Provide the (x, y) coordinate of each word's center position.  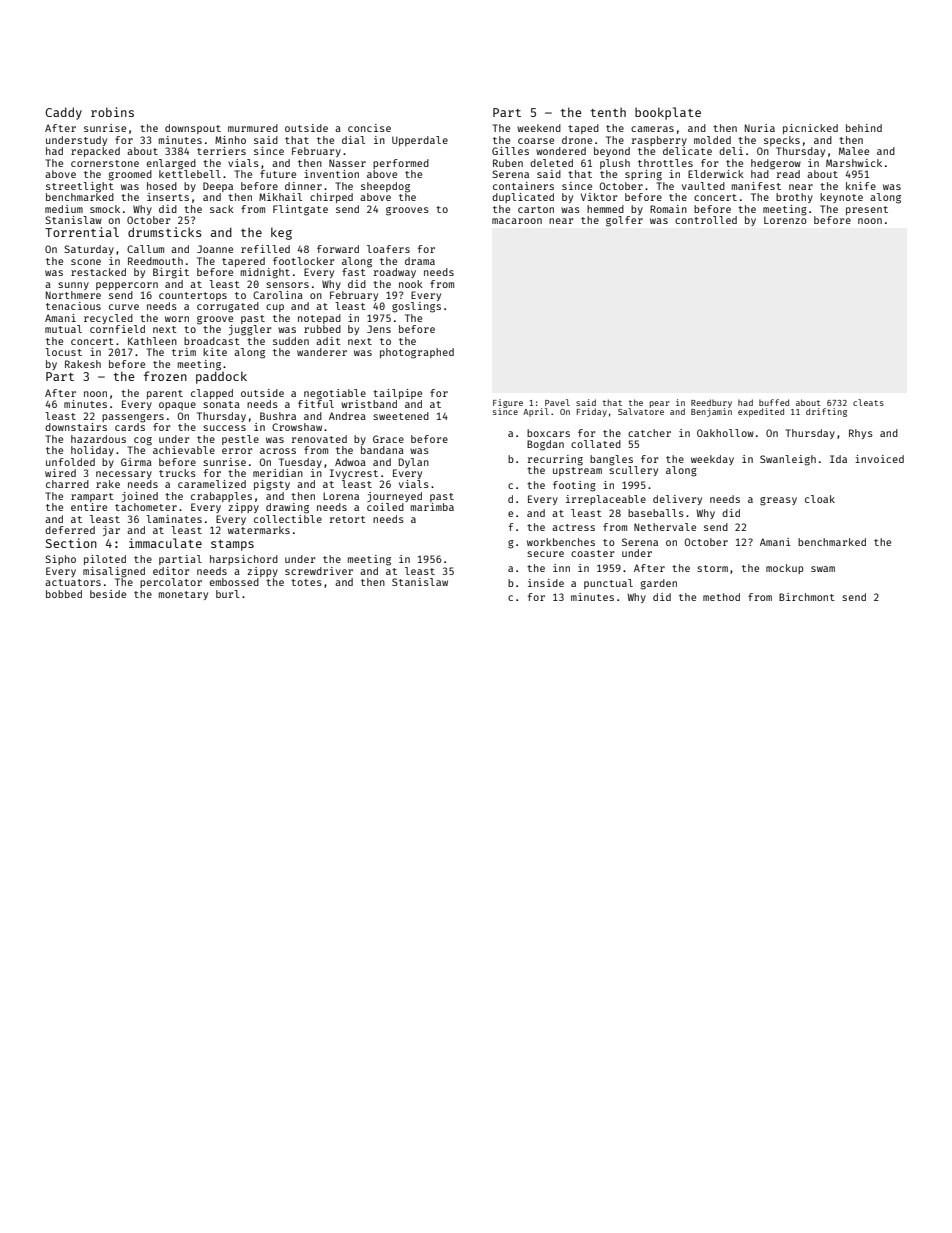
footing (574, 486)
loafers (388, 249)
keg (281, 233)
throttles (665, 163)
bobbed (64, 594)
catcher (649, 433)
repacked (95, 152)
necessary (124, 475)
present (867, 210)
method (721, 597)
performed (401, 164)
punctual (608, 584)
